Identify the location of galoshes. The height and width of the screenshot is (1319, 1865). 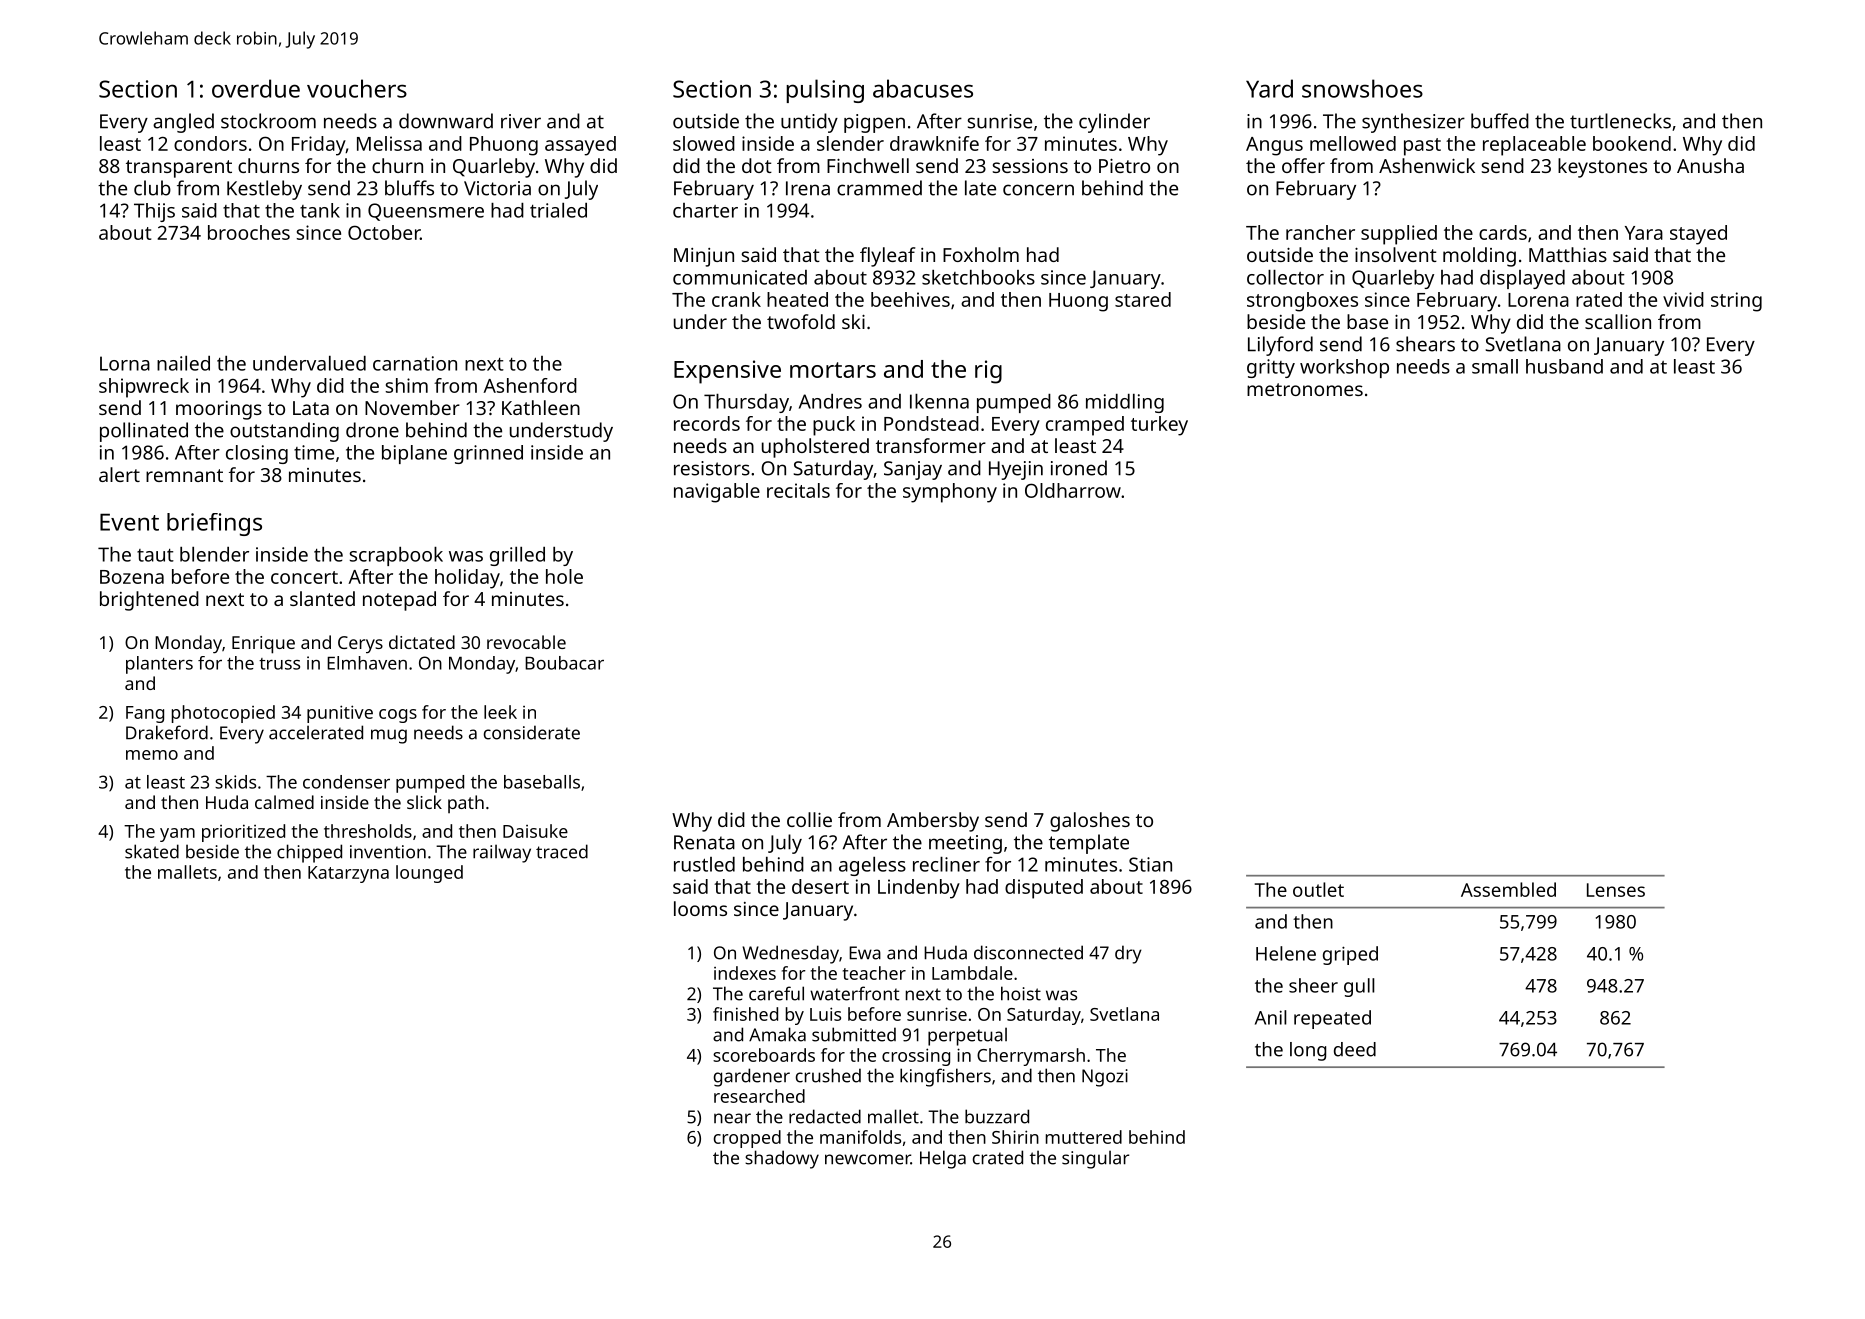
(1090, 822).
